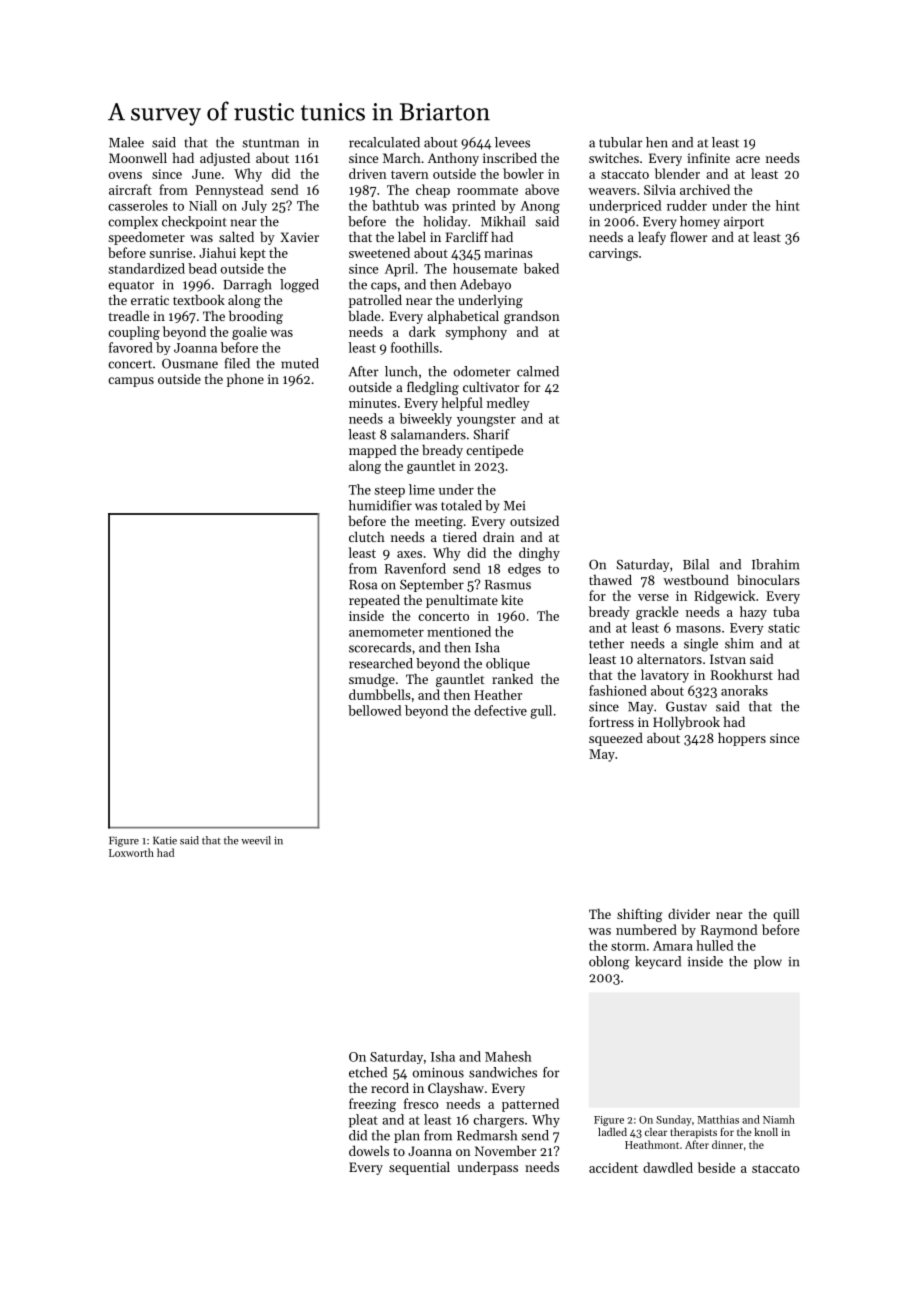  I want to click on smudge, so click(372, 680).
